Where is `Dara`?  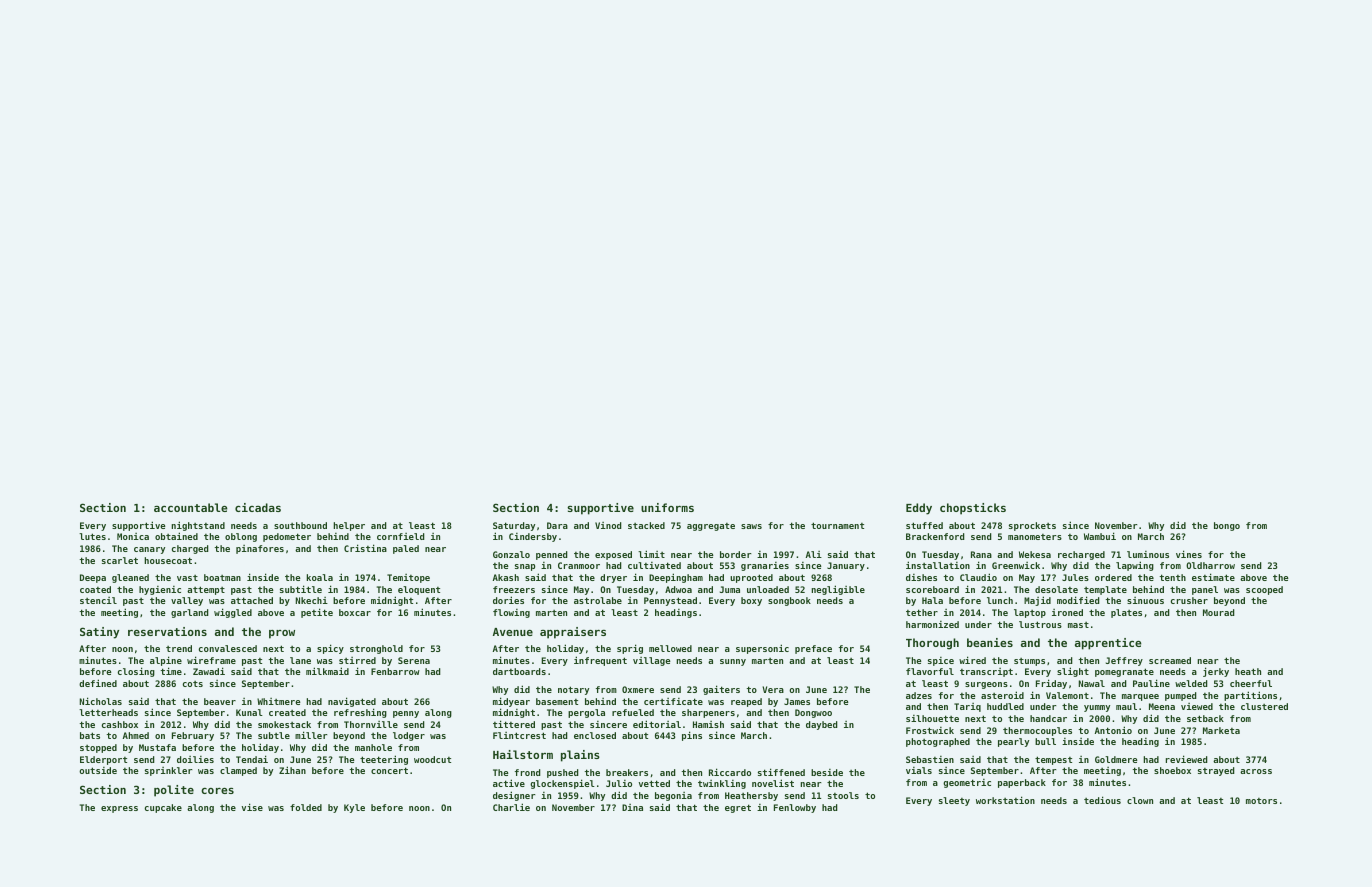 Dara is located at coordinates (557, 525).
